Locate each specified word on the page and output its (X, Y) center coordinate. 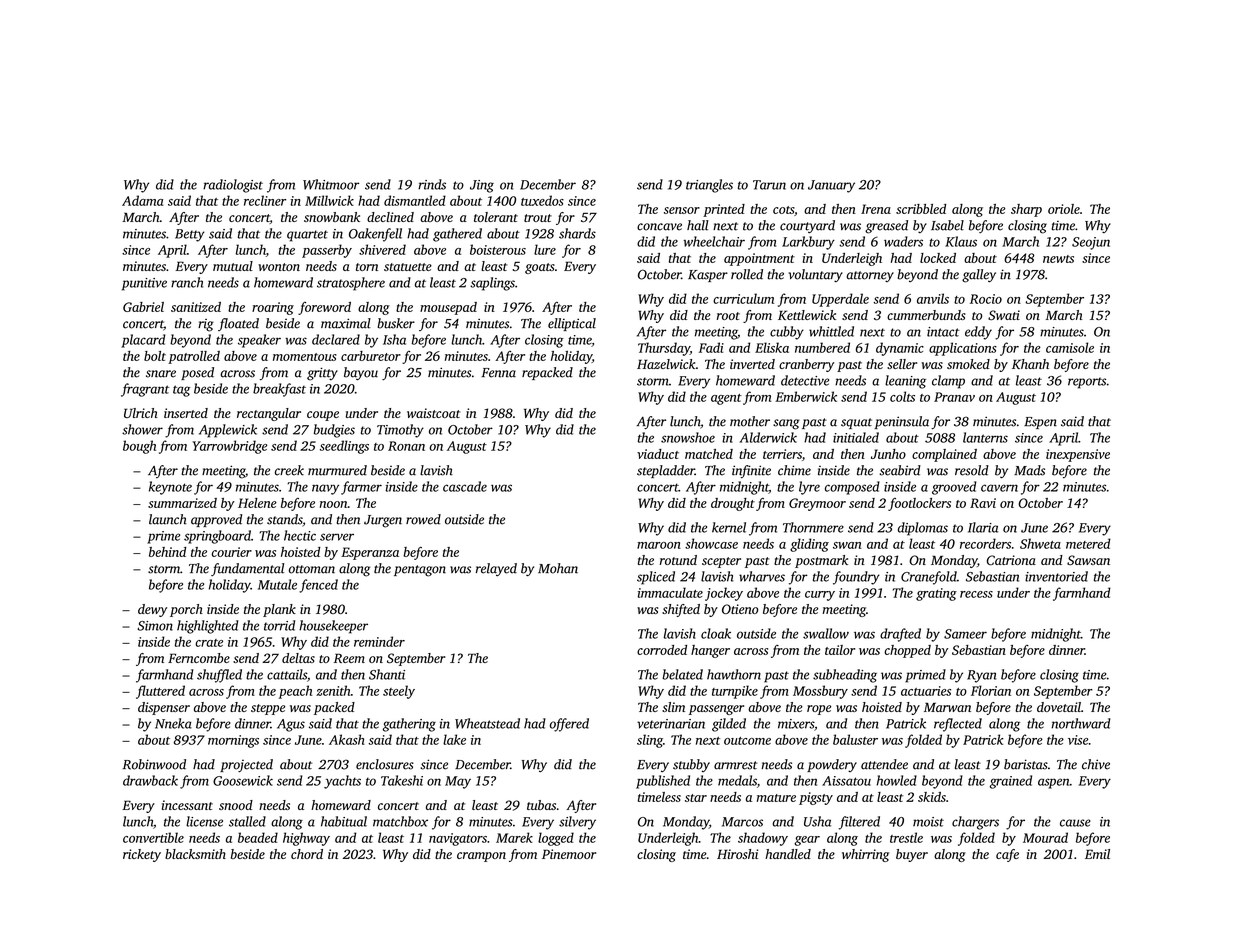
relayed (496, 570)
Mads (1029, 470)
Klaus (961, 241)
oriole (1064, 209)
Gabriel (143, 307)
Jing (482, 186)
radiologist (233, 186)
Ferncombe (199, 658)
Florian (991, 690)
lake (454, 739)
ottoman (312, 569)
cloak (716, 633)
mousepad (448, 308)
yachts (342, 782)
